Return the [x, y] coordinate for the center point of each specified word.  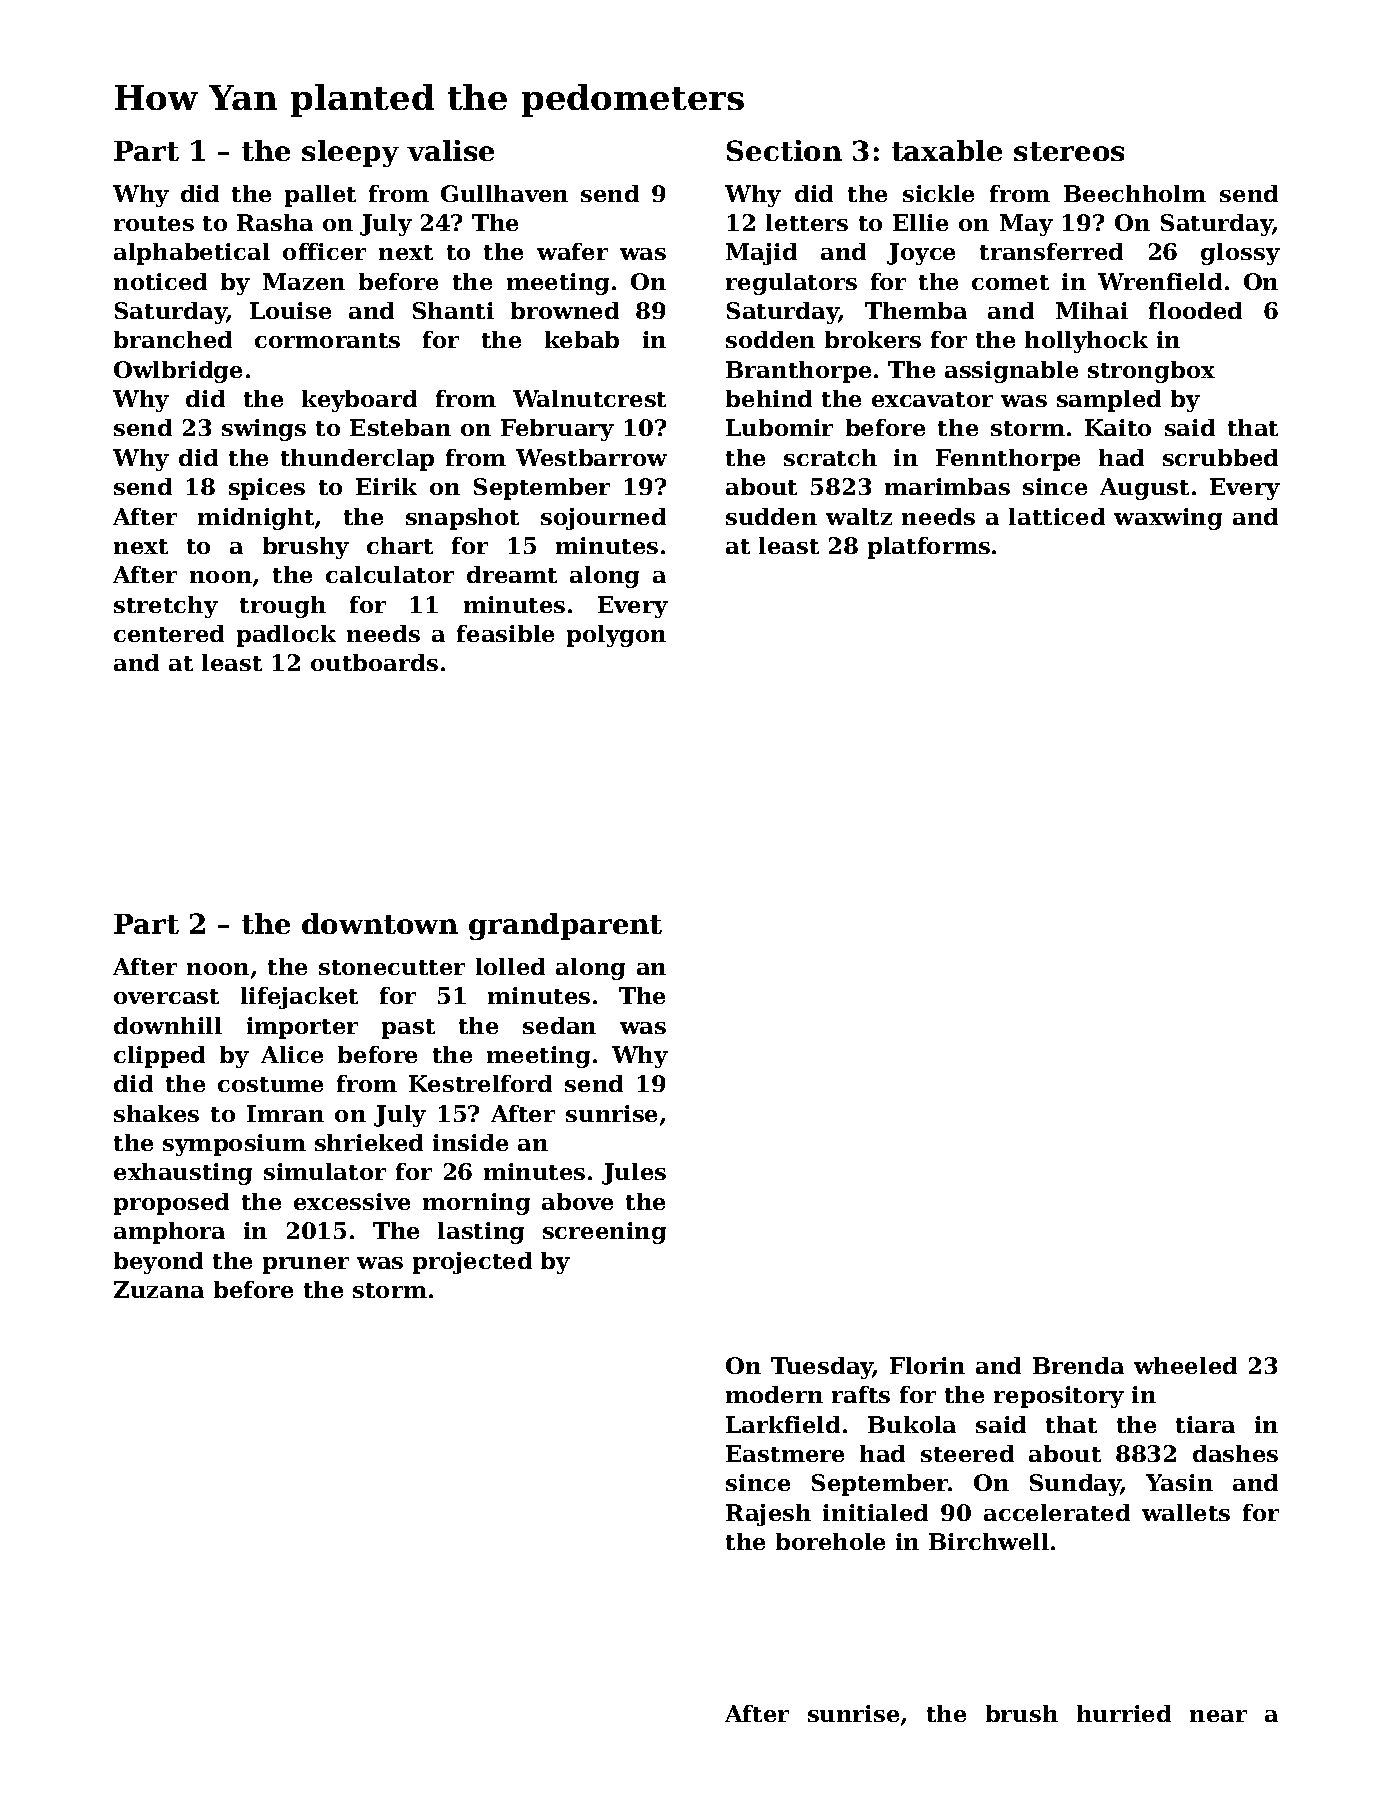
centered [169, 633]
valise [450, 150]
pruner [306, 1265]
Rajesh [768, 1515]
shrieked [369, 1142]
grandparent [565, 926]
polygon [616, 636]
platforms [929, 548]
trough [283, 607]
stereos [1069, 151]
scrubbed [1220, 457]
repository [1059, 1397]
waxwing [1168, 519]
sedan [559, 1025]
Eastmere [785, 1453]
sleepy [350, 153]
